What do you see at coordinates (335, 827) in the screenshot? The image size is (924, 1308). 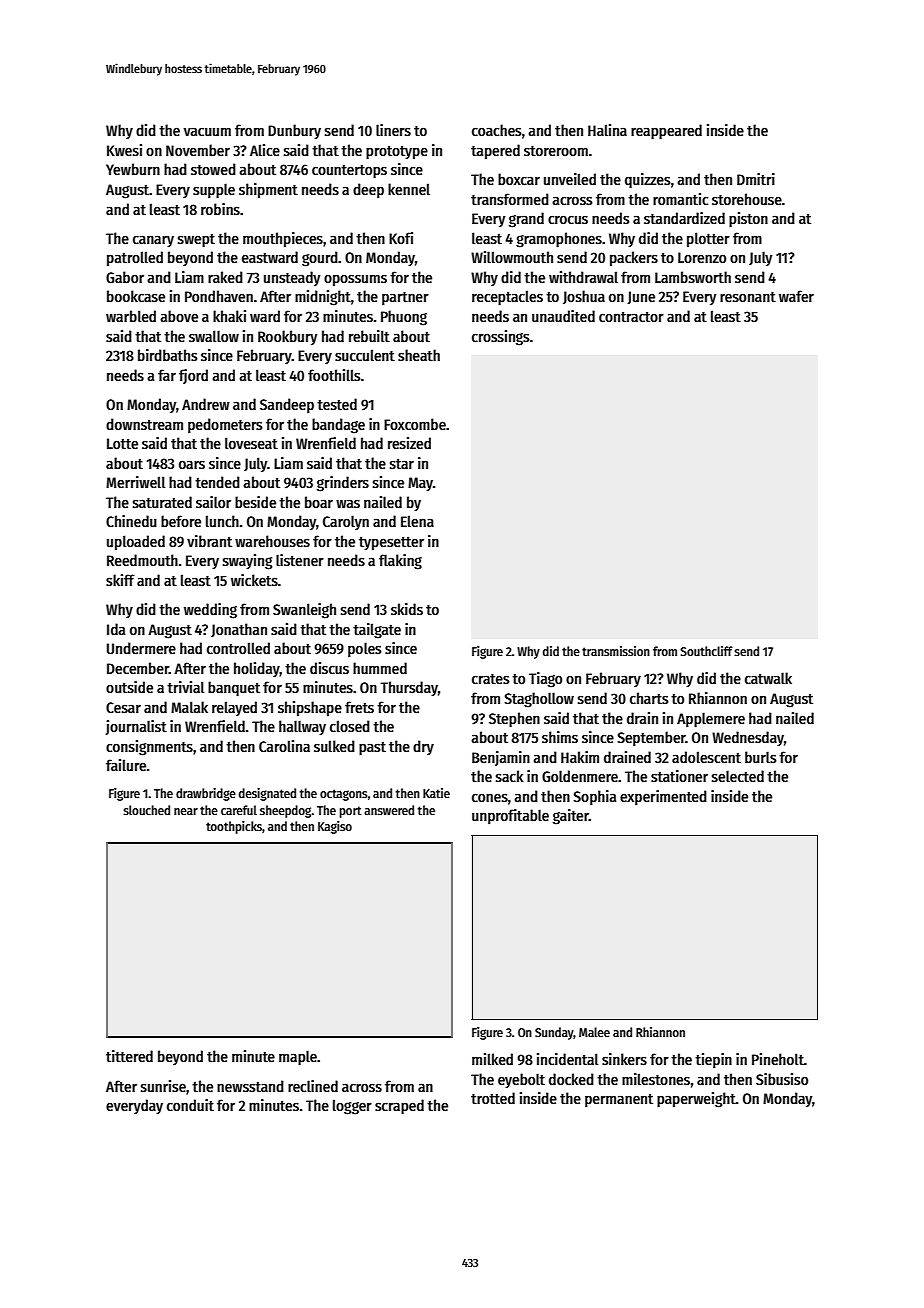 I see `Kagiso` at bounding box center [335, 827].
